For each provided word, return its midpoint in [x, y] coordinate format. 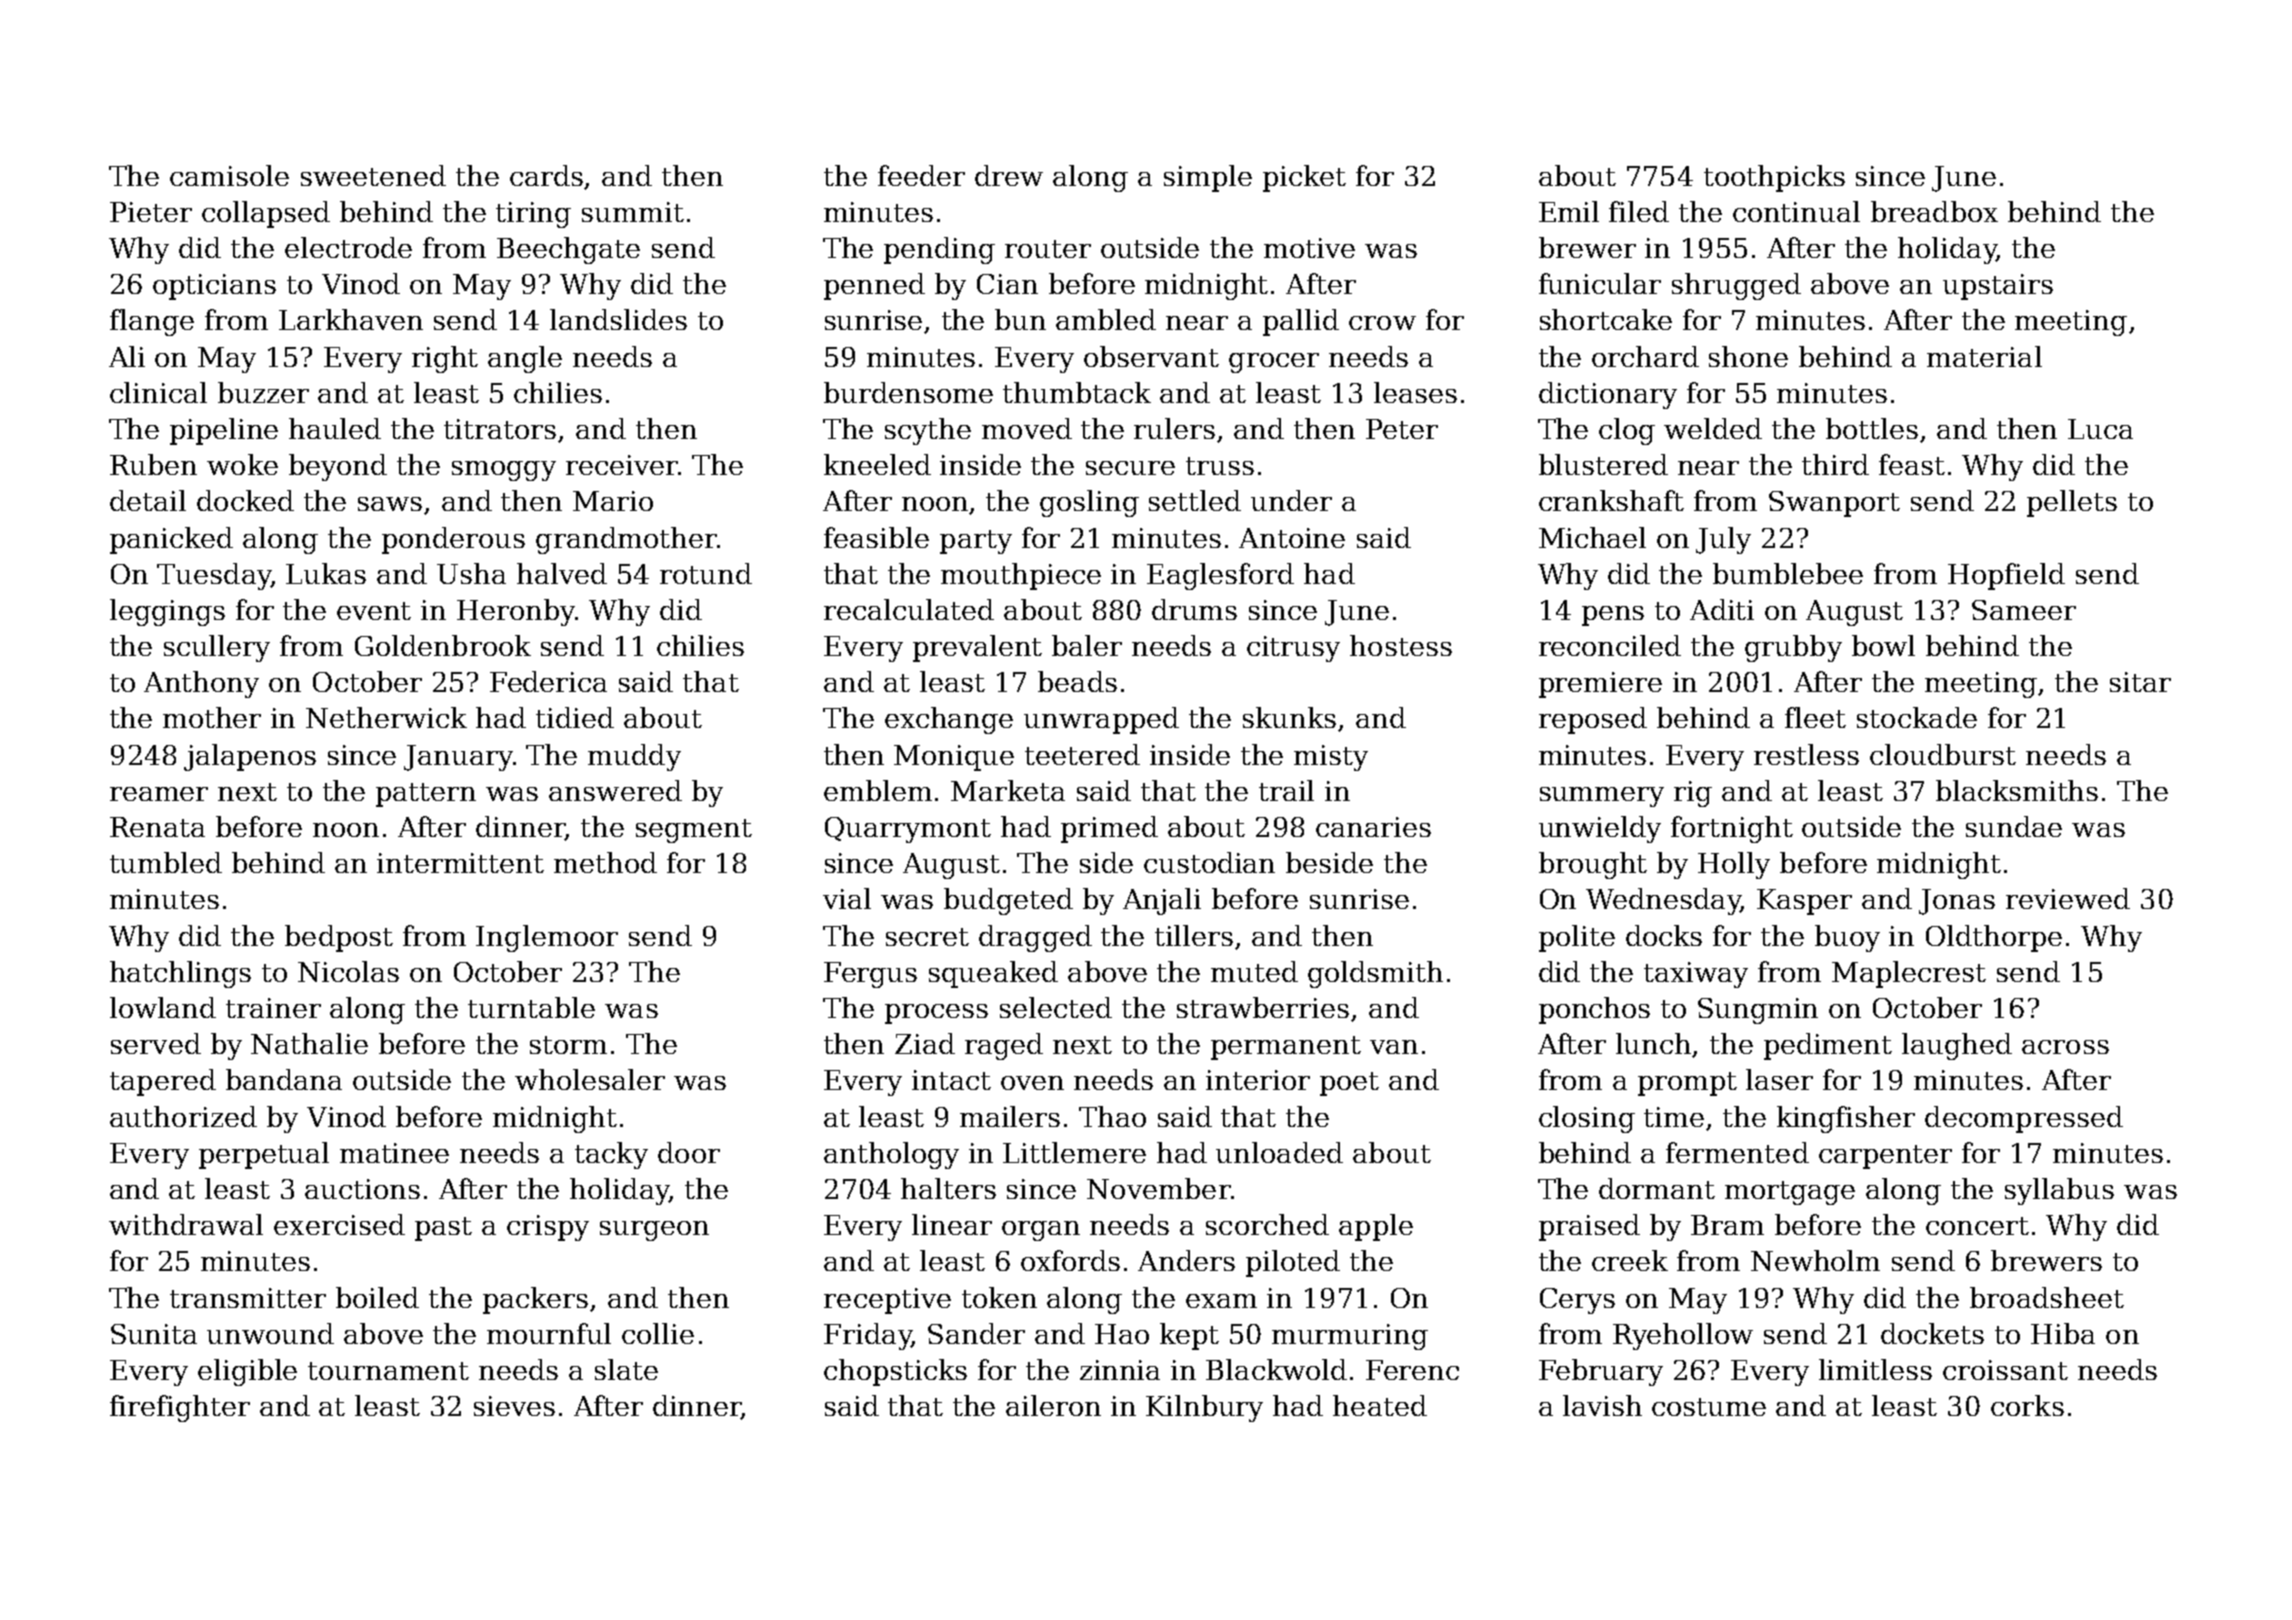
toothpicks [1774, 178]
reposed [1593, 720]
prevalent [977, 648]
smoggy [504, 471]
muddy [634, 757]
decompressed [2024, 1119]
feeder [921, 175]
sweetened [373, 175]
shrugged [1736, 286]
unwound [270, 1333]
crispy [548, 1228]
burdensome [908, 392]
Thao [1112, 1116]
